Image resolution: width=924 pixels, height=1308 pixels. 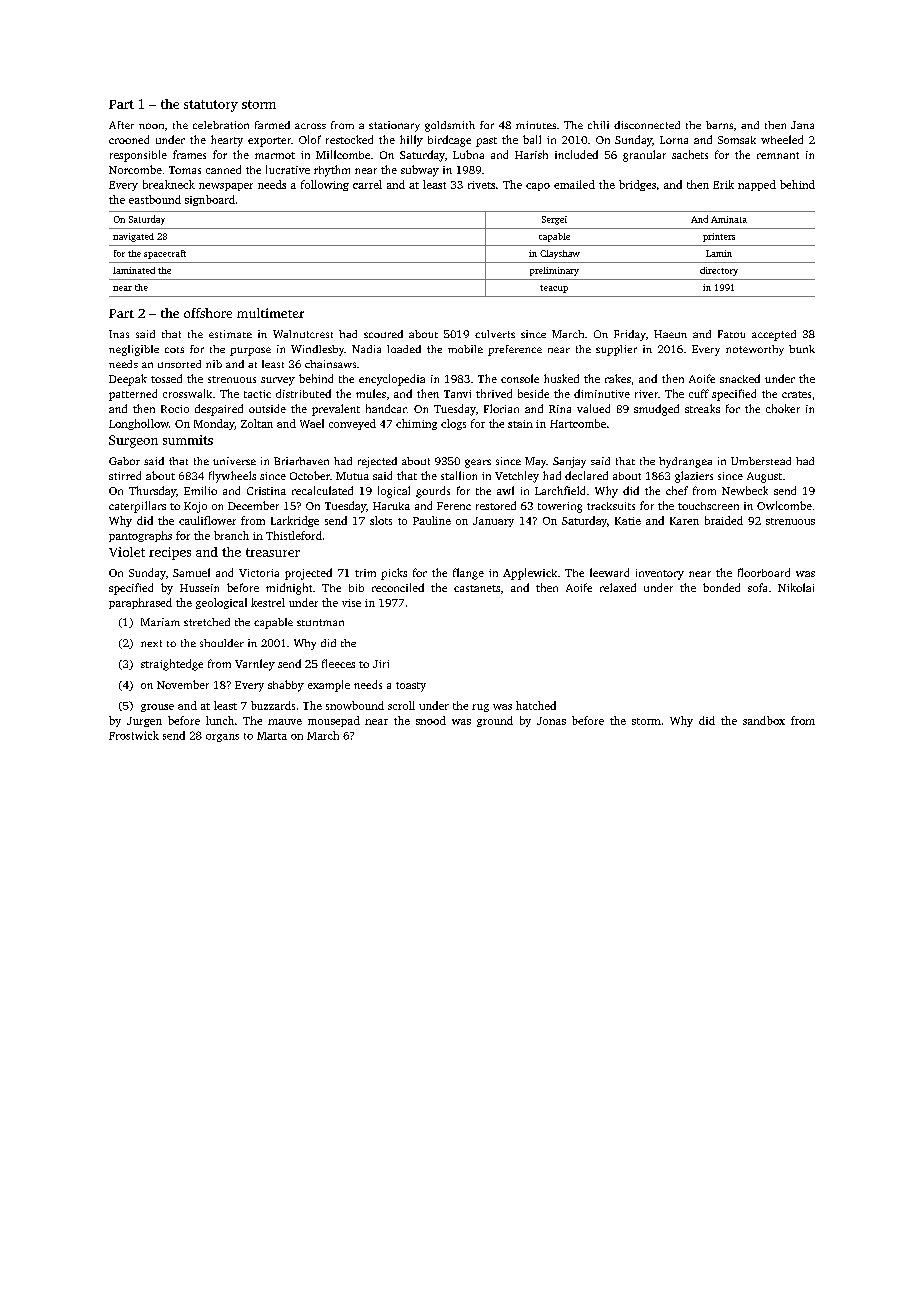 What do you see at coordinates (183, 684) in the screenshot?
I see `November` at bounding box center [183, 684].
